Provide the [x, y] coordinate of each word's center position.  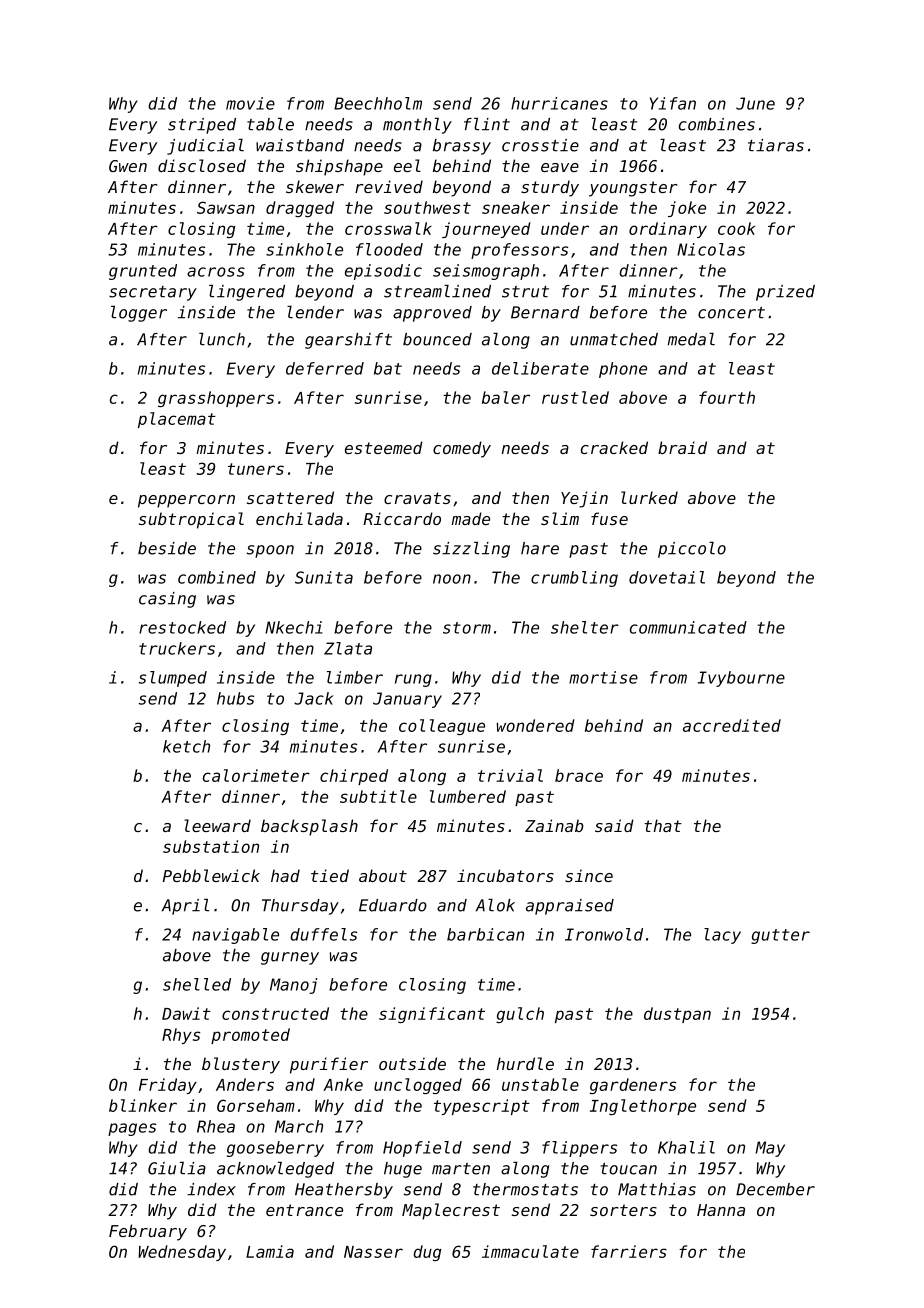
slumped [173, 679]
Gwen [128, 166]
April [185, 907]
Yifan [673, 103]
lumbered [468, 796]
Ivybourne [741, 679]
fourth [727, 397]
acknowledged [275, 1170]
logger [139, 314]
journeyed [486, 230]
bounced [437, 339]
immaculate [530, 1251]
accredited [732, 725]
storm [467, 628]
